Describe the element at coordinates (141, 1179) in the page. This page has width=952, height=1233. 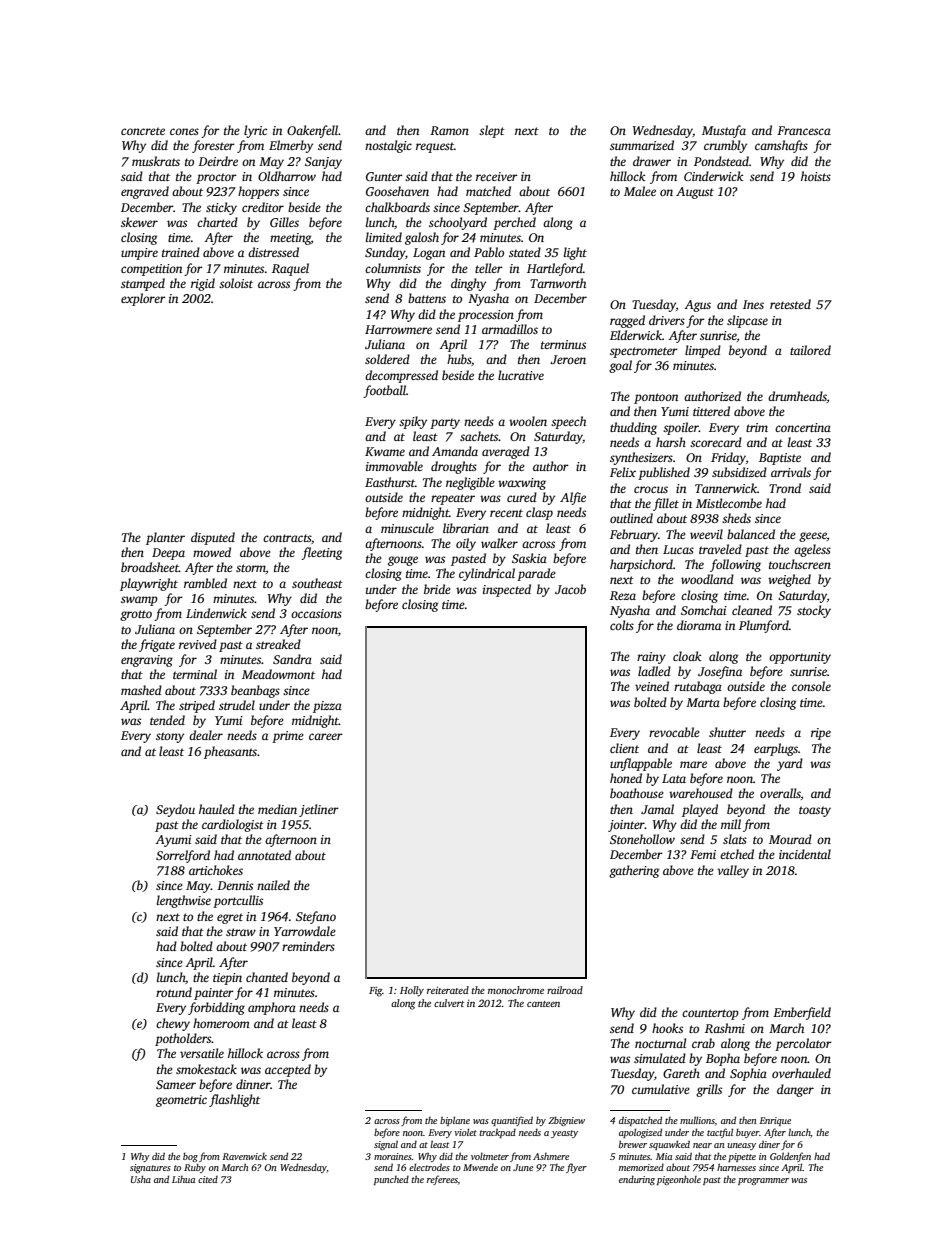
I see `Usha` at that location.
